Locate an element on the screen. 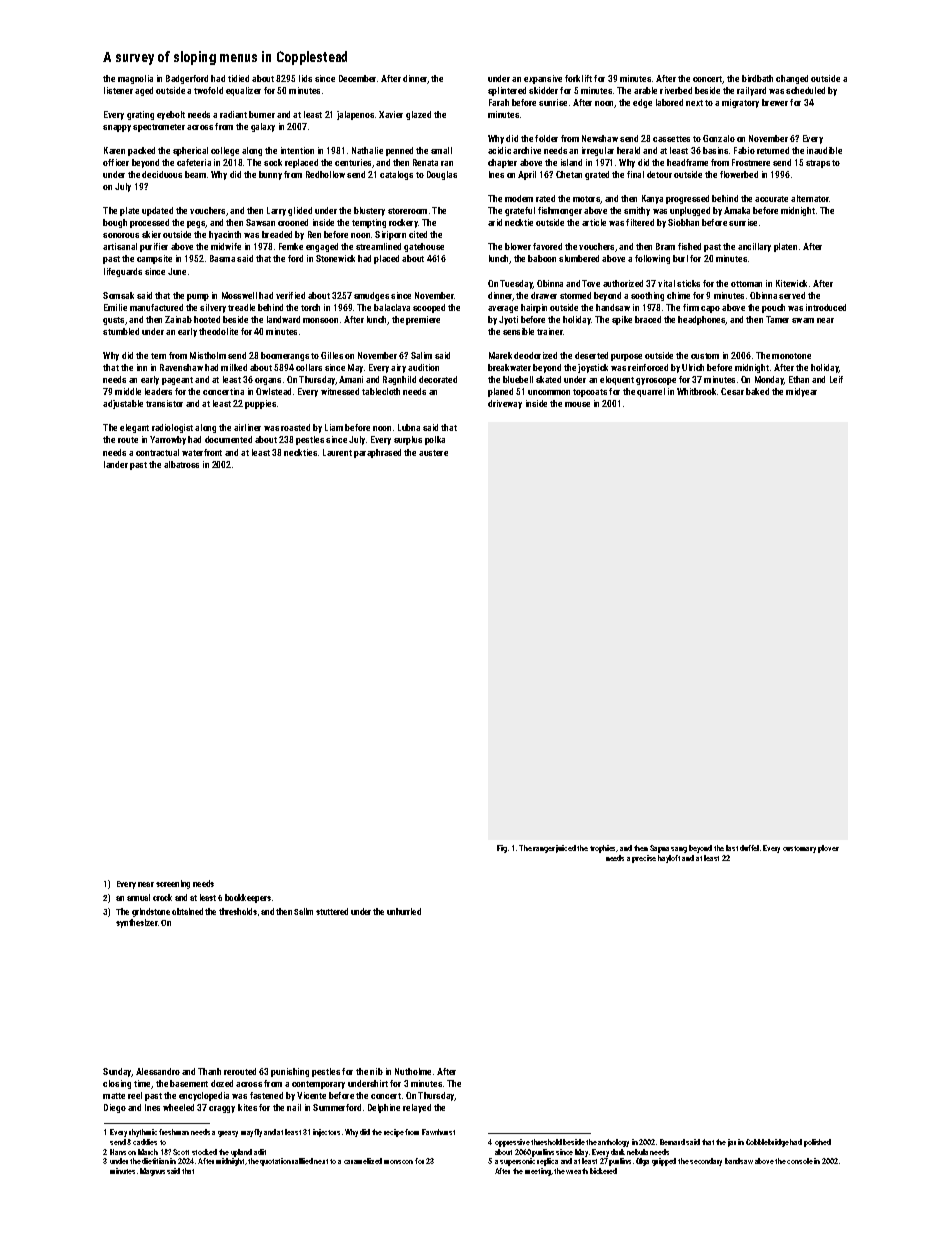  Sapna is located at coordinates (659, 849).
